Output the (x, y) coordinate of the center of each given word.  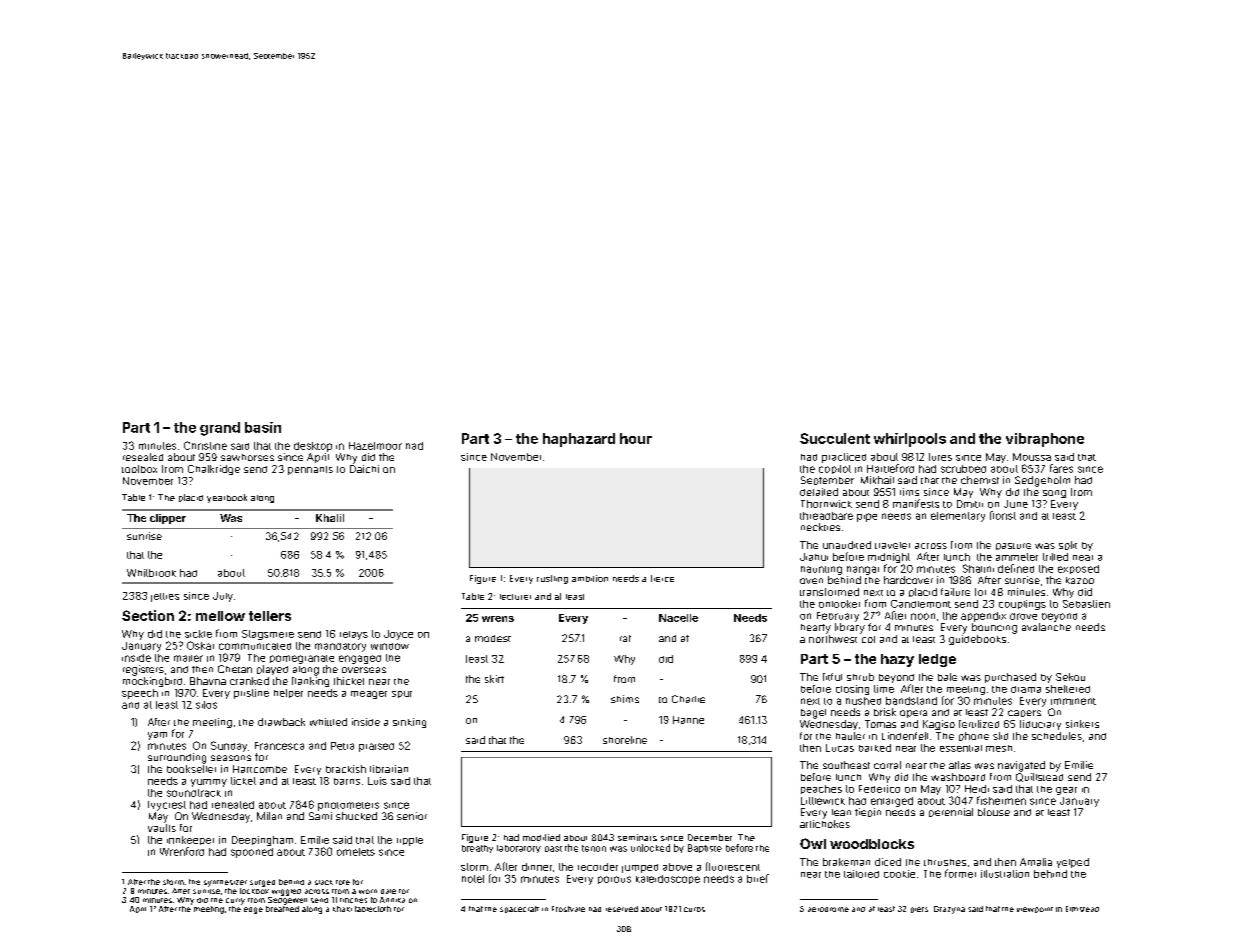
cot (868, 639)
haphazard (579, 440)
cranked (249, 681)
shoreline (625, 740)
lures (940, 457)
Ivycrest (167, 806)
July (223, 597)
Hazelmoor (375, 446)
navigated (1021, 766)
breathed (282, 909)
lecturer (515, 597)
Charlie (688, 699)
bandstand (911, 701)
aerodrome (828, 909)
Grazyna (949, 910)
